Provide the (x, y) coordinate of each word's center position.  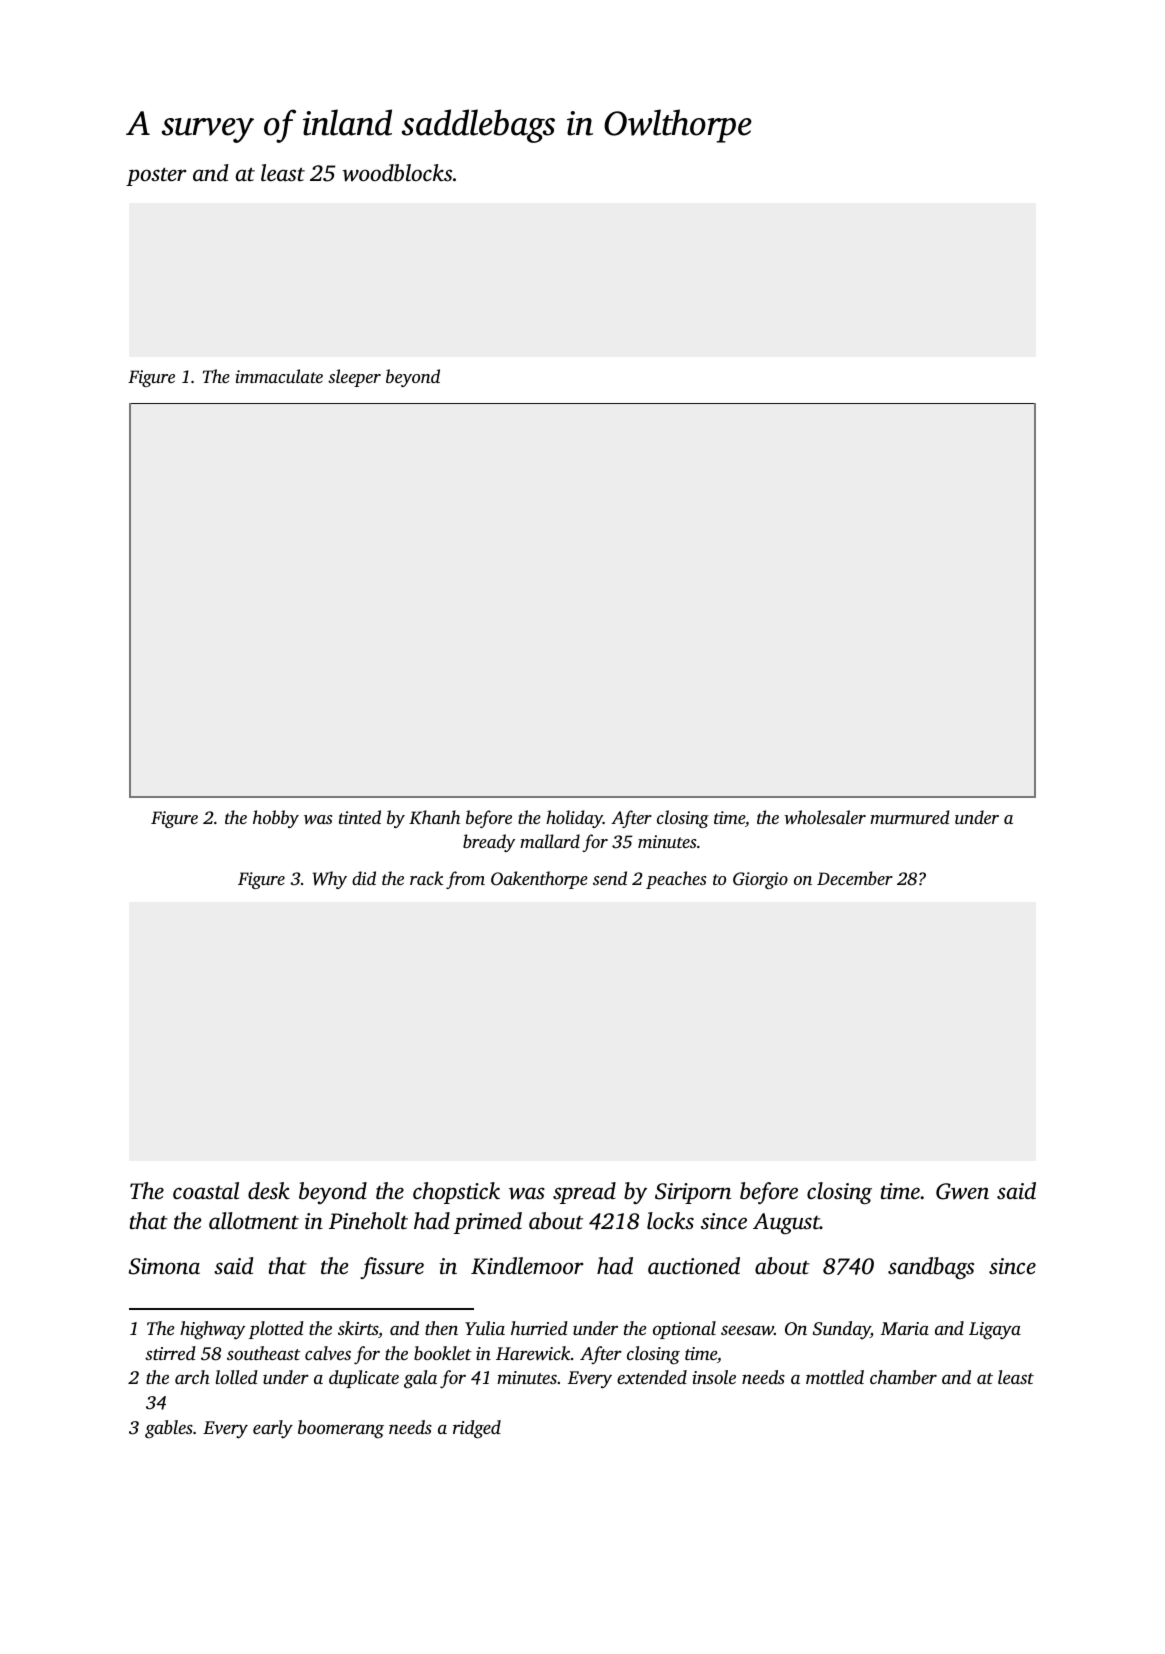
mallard (550, 841)
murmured (910, 817)
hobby (276, 819)
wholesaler (825, 817)
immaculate (279, 376)
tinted (360, 817)
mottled (835, 1377)
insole (714, 1377)
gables (169, 1429)
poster (156, 176)
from (465, 880)
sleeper (354, 378)
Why (330, 880)
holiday (574, 819)
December (855, 878)
